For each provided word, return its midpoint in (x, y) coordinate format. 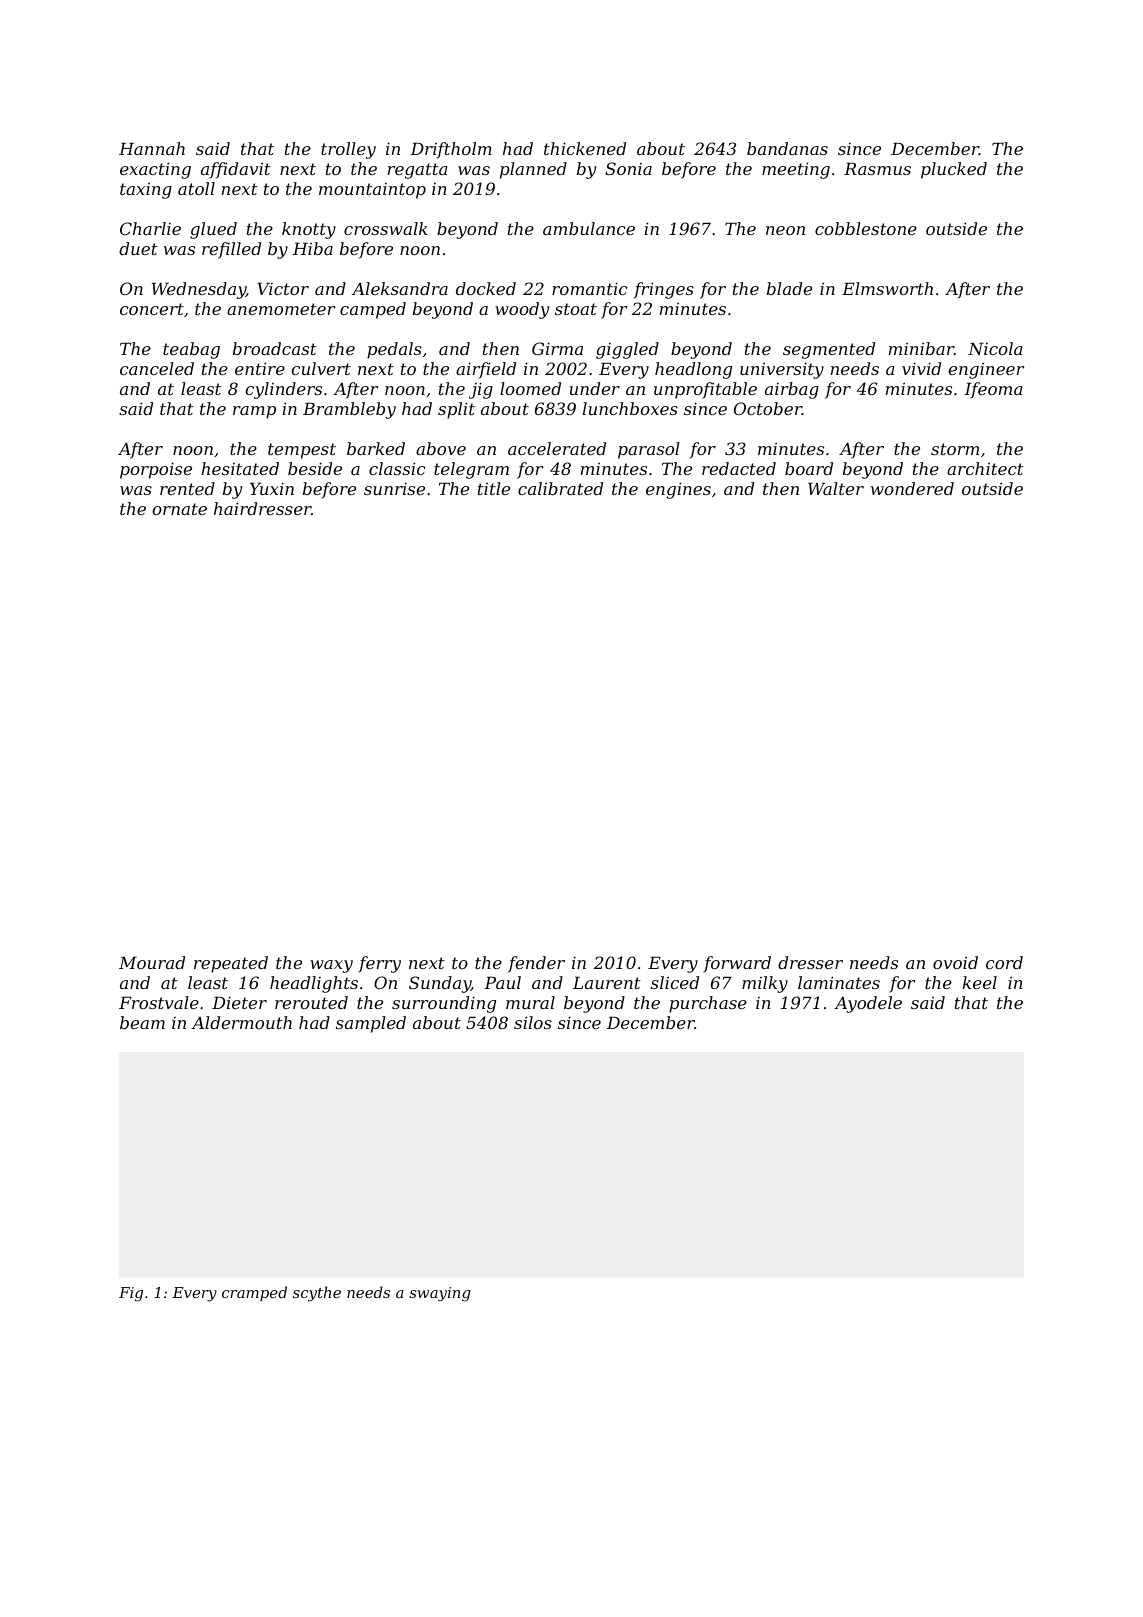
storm (955, 449)
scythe (317, 1294)
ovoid (955, 962)
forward (737, 964)
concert (152, 309)
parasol (649, 450)
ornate (179, 509)
